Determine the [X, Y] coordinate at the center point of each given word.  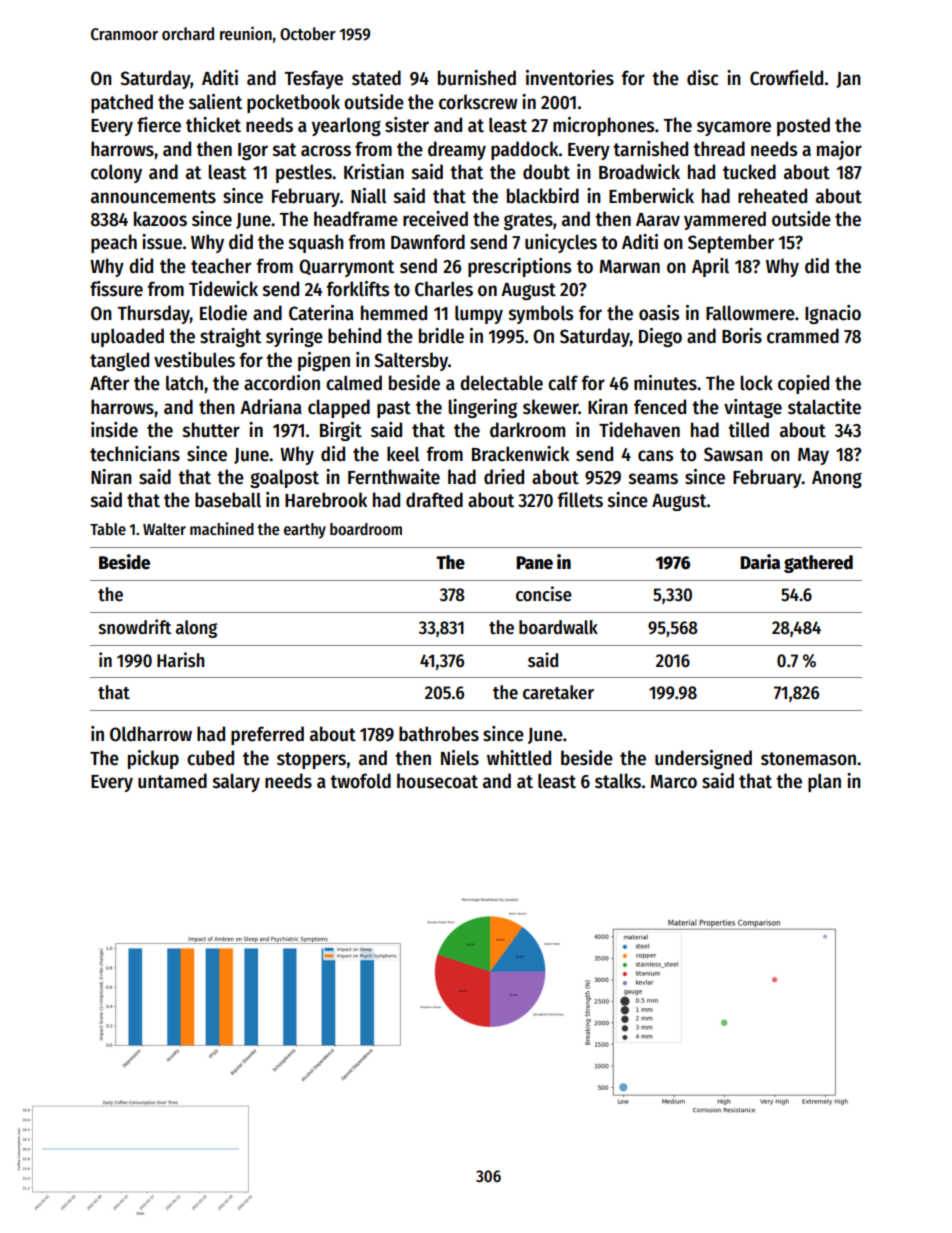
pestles [304, 174]
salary [236, 782]
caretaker [558, 692]
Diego [660, 337]
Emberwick [651, 196]
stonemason [808, 759]
